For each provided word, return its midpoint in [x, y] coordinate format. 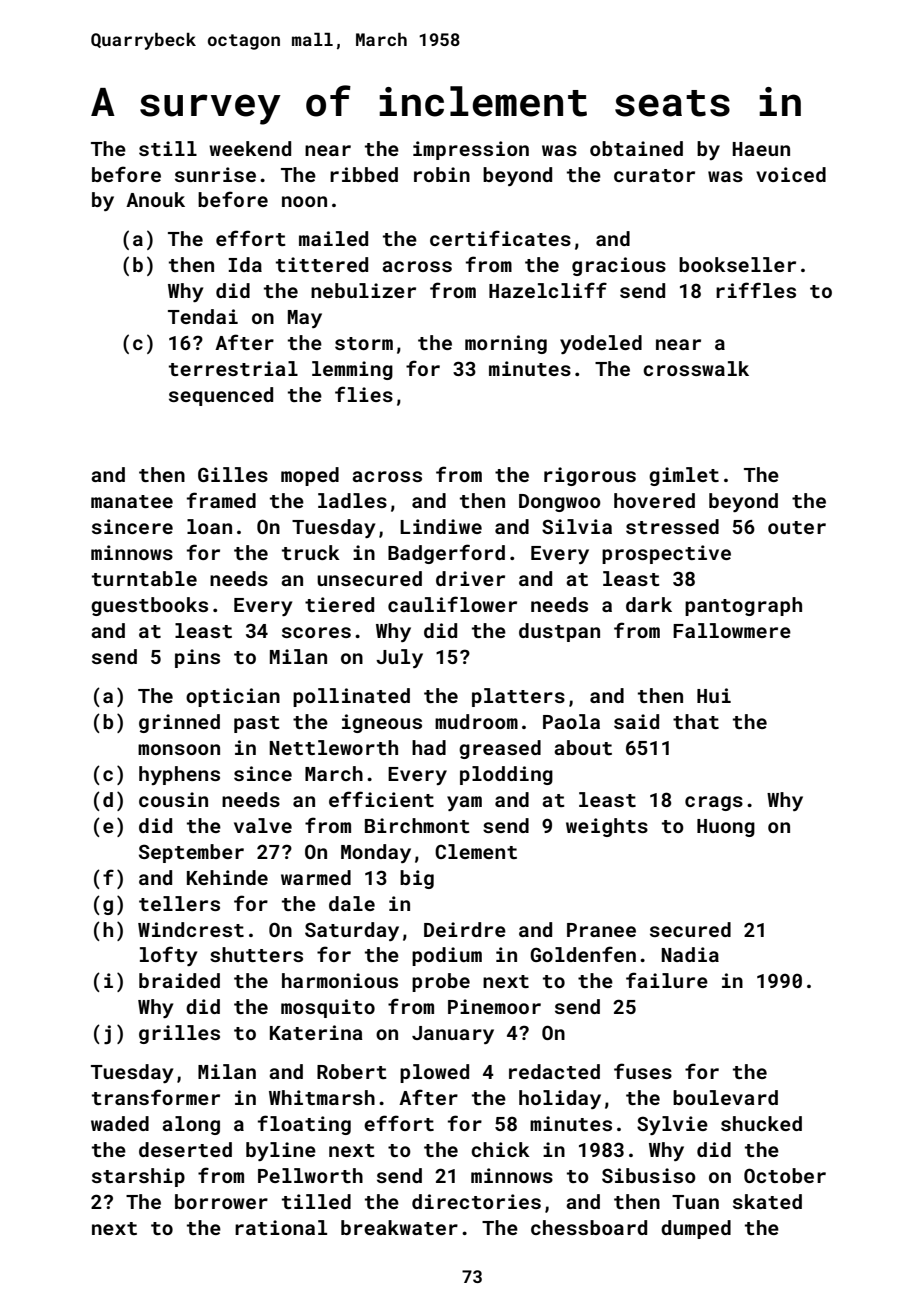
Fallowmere [732, 630]
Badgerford [446, 554]
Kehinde [227, 877]
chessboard [589, 1227]
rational [281, 1227]
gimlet [684, 476]
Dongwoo [560, 503]
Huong [726, 828]
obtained [636, 148]
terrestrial [233, 368]
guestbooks [149, 606]
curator [654, 175]
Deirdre [465, 929]
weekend [250, 148]
